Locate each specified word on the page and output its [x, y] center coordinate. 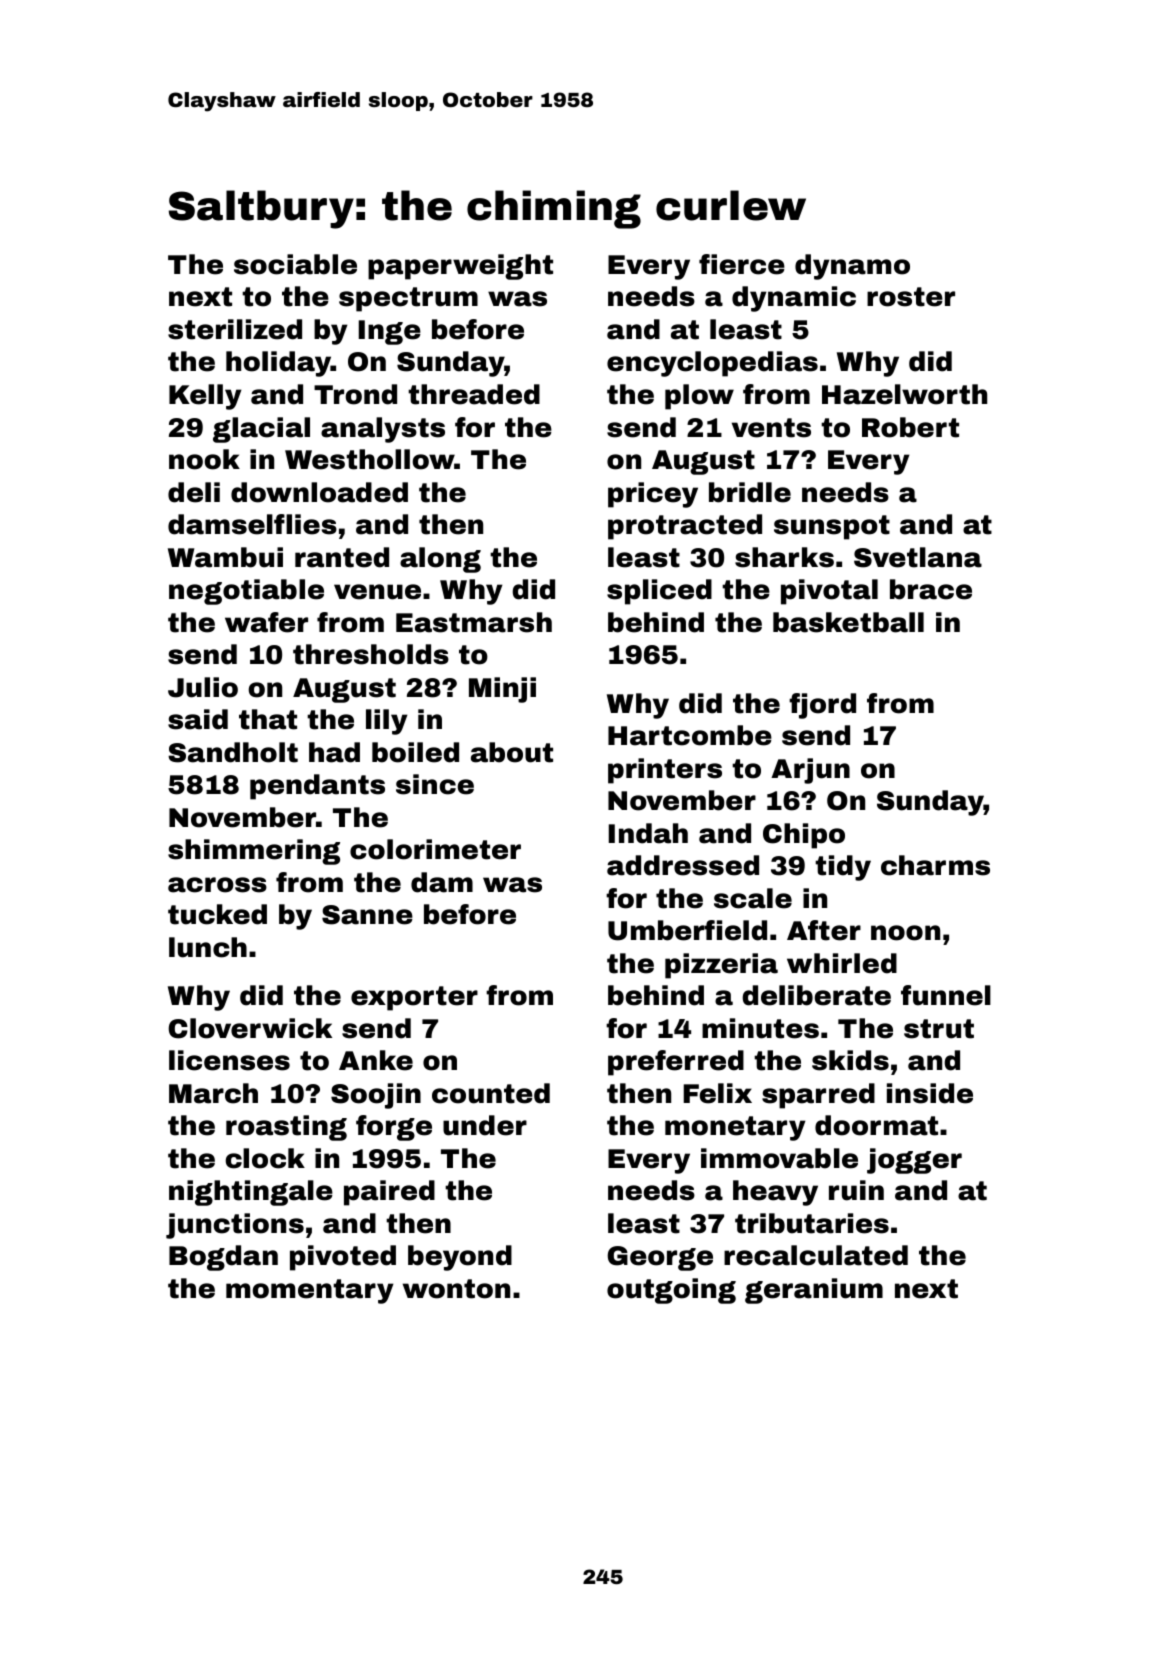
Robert [910, 427]
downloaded [319, 492]
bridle [750, 492]
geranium [814, 1291]
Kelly [205, 397]
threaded [474, 394]
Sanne [367, 915]
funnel [946, 995]
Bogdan [223, 1258]
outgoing [671, 1291]
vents [771, 428]
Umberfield [687, 930]
